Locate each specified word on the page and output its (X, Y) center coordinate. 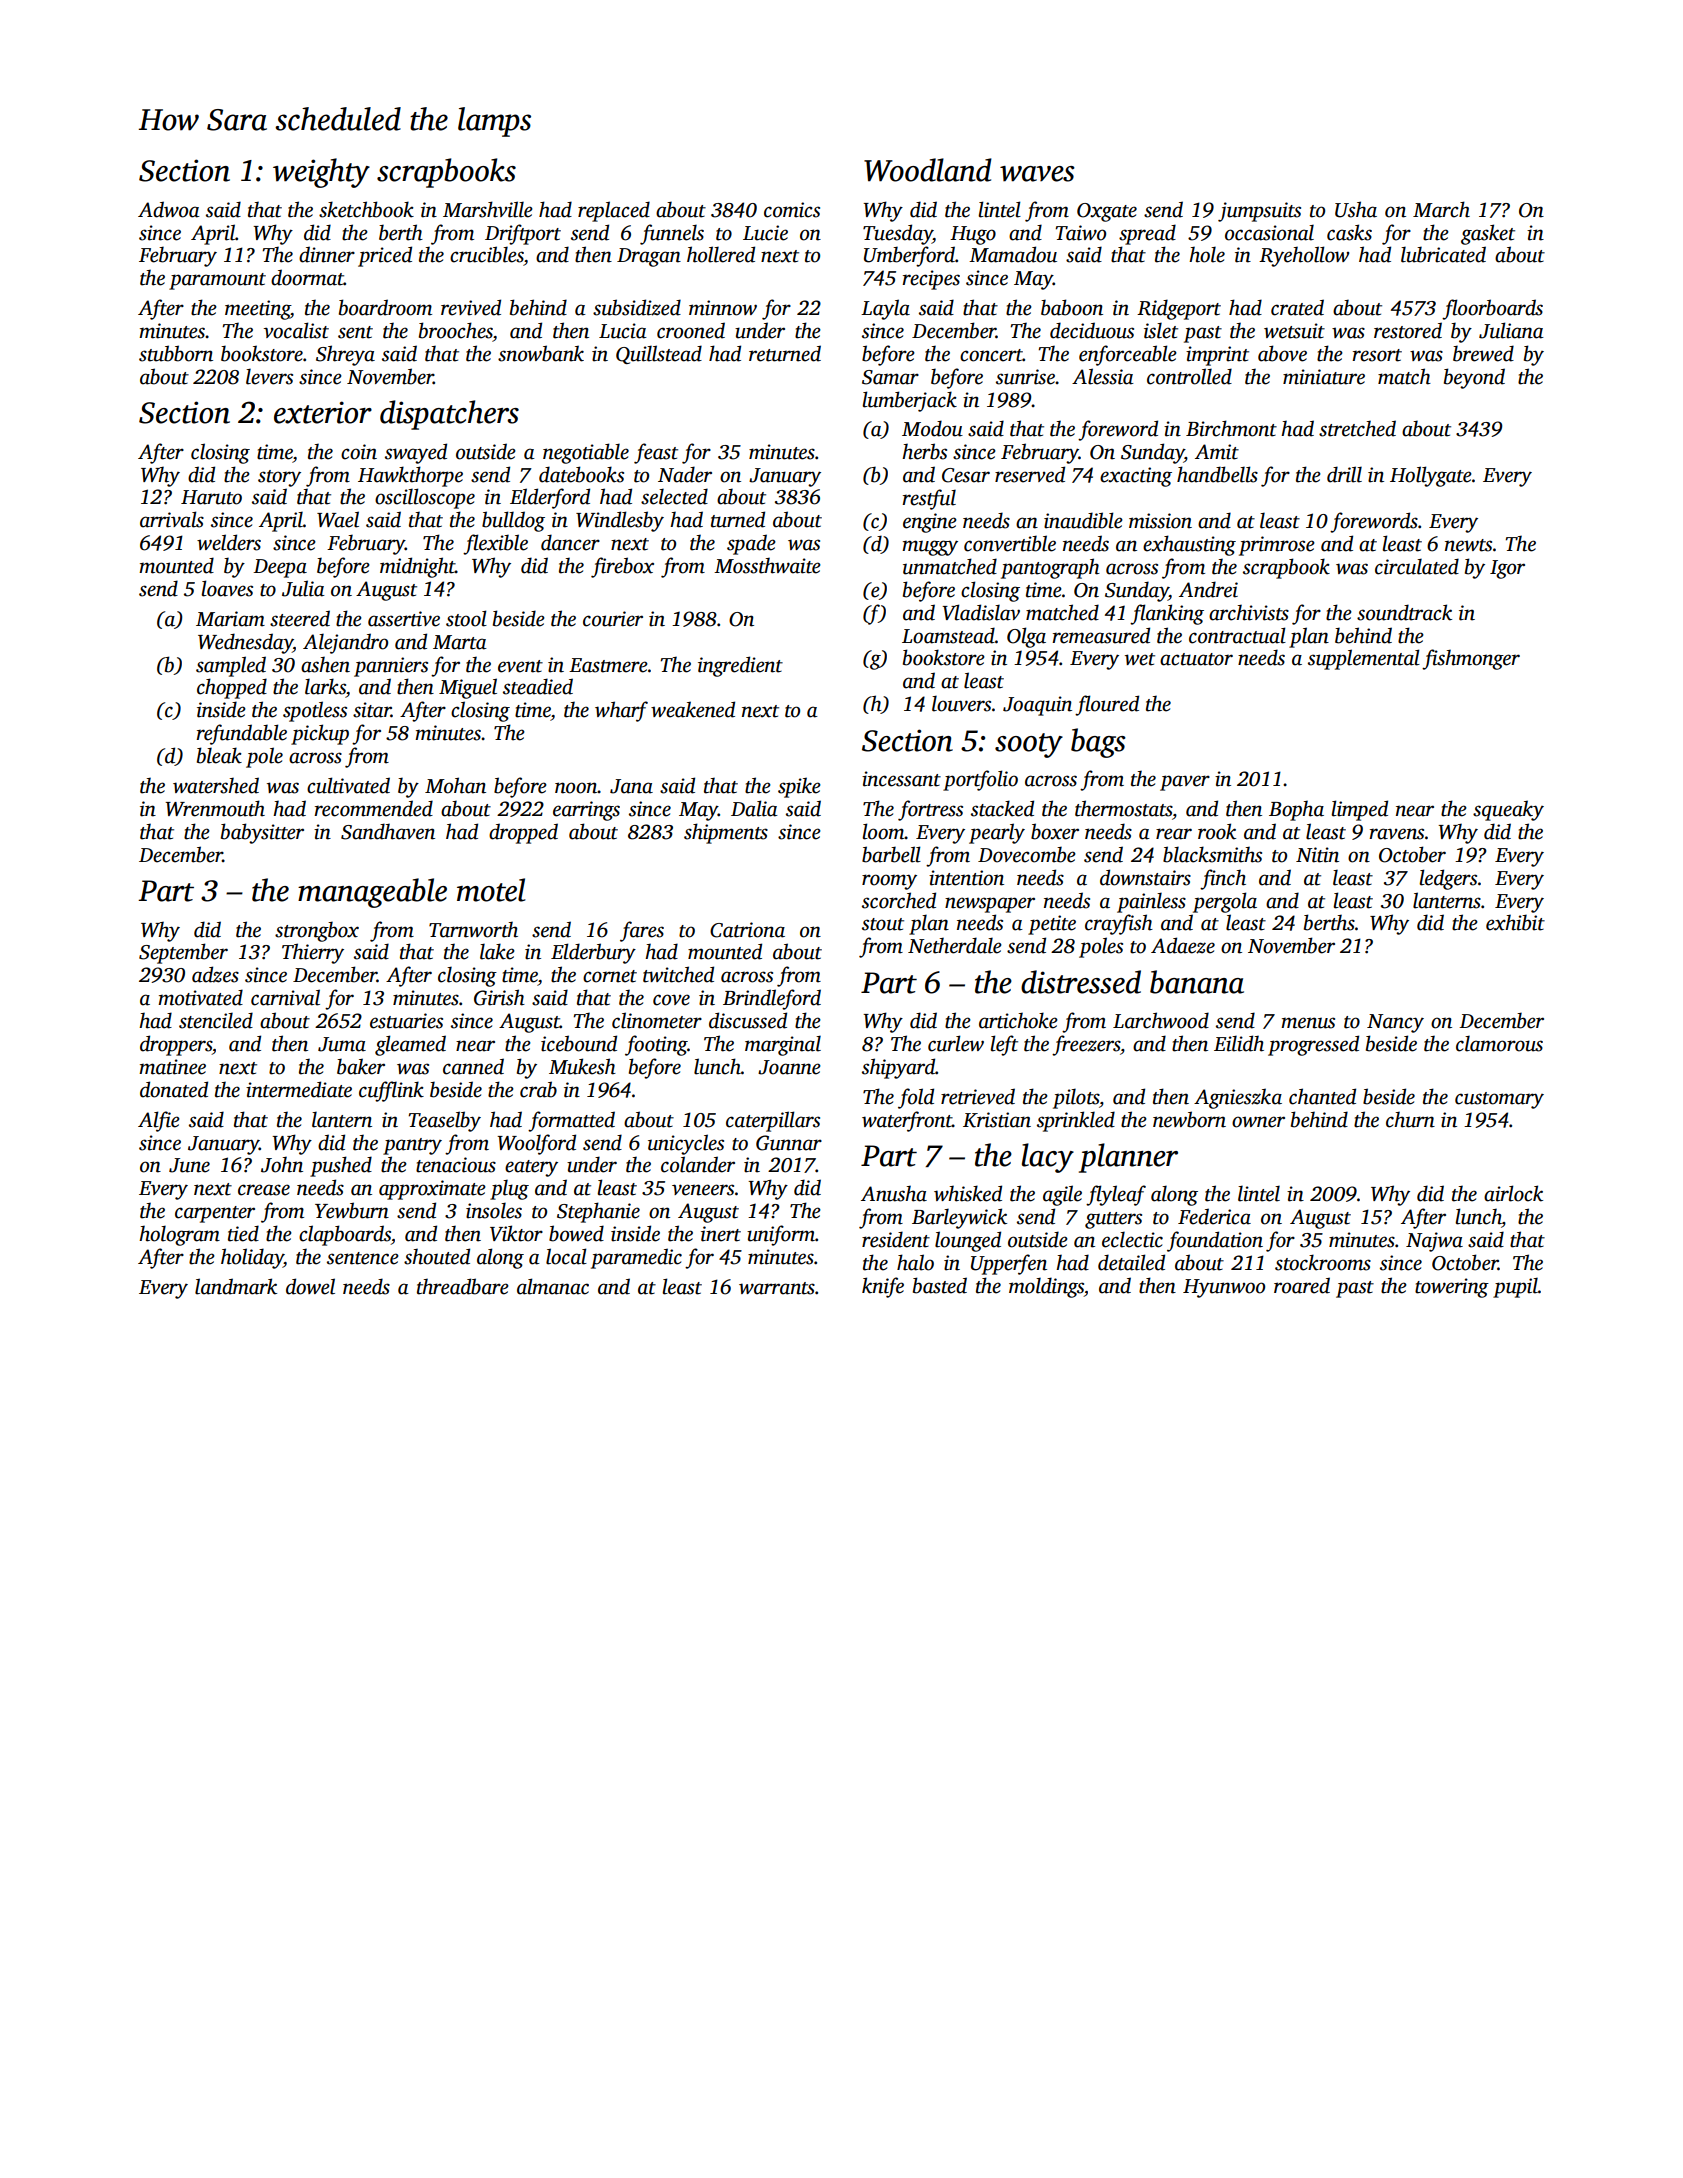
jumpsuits (1259, 212)
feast (656, 453)
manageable (372, 893)
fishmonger (1471, 659)
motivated (200, 997)
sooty (1029, 745)
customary (1499, 1100)
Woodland (928, 170)
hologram (179, 1235)
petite (1052, 925)
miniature (1324, 377)
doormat (307, 277)
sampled (231, 666)
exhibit (1515, 922)
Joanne (789, 1067)
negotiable (586, 453)
